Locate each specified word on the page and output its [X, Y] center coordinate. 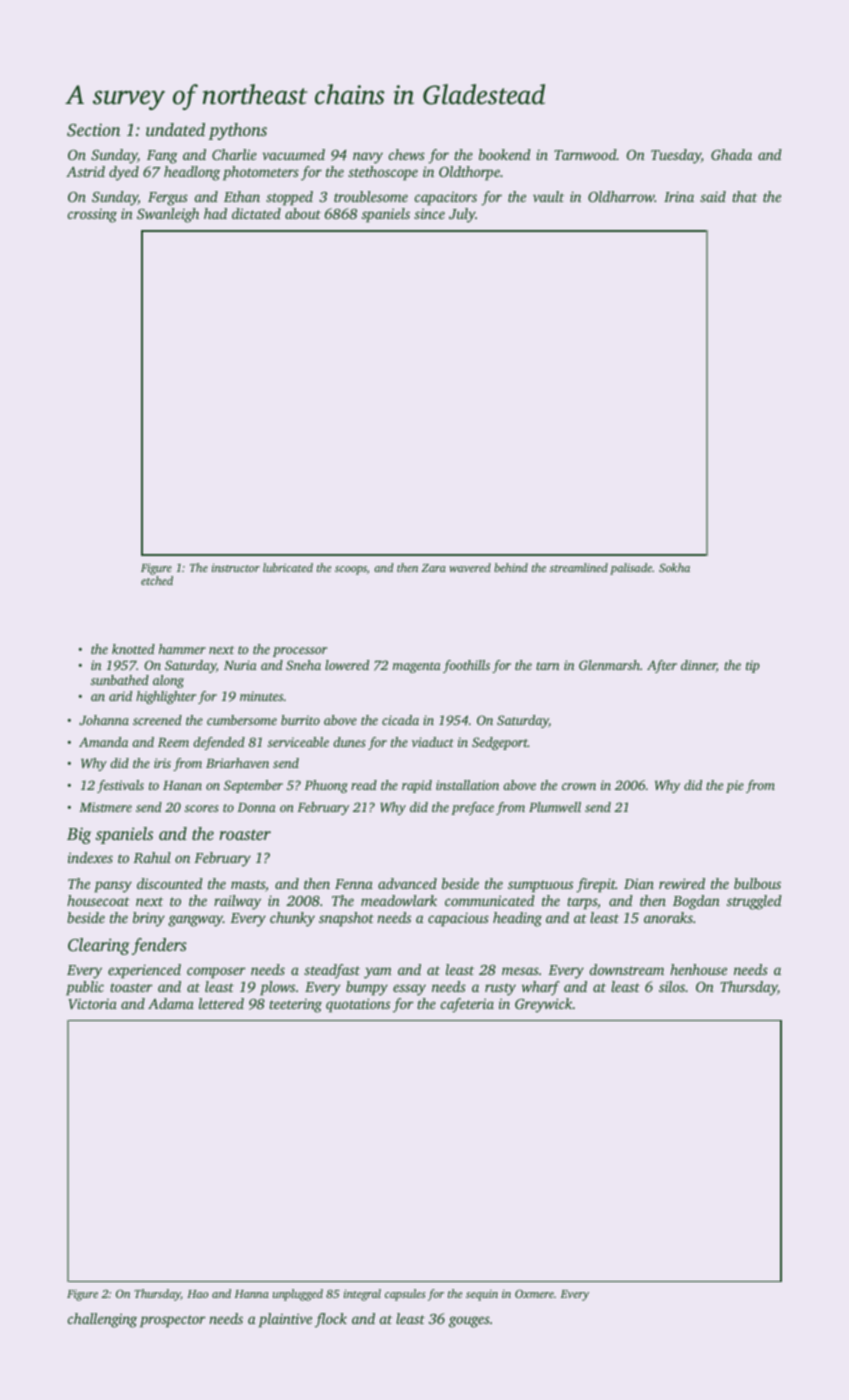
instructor [236, 567]
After [662, 666]
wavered [470, 567]
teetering [295, 1006]
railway [237, 902]
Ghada [731, 154]
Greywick [544, 1005]
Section [93, 130]
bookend [505, 154]
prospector [173, 1321]
